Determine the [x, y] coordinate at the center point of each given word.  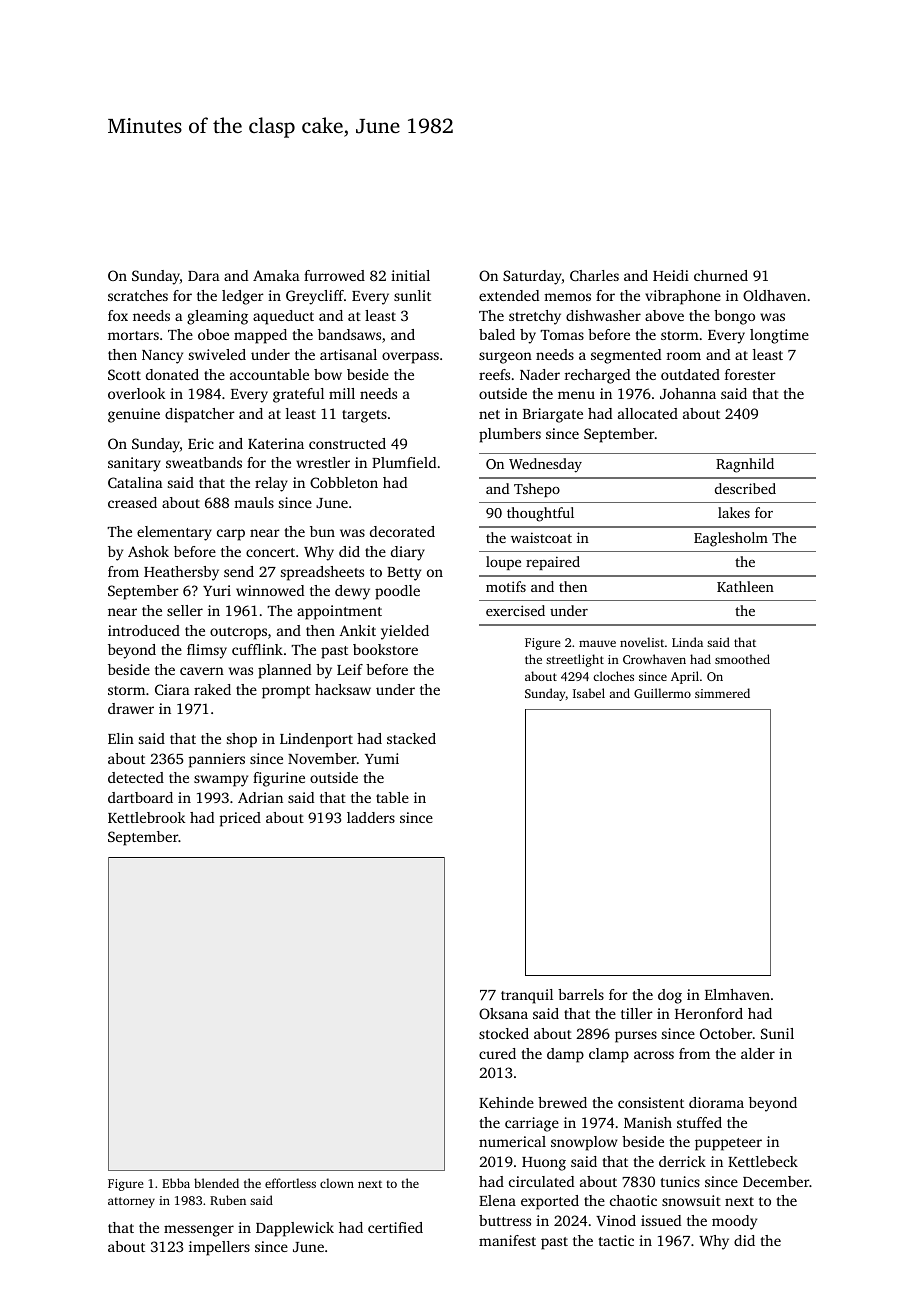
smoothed [742, 659]
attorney [131, 1202]
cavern [202, 671]
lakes [734, 512]
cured [497, 1053]
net [489, 414]
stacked [411, 738]
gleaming [217, 317]
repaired [553, 563]
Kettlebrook [147, 817]
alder [758, 1053]
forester [750, 374]
